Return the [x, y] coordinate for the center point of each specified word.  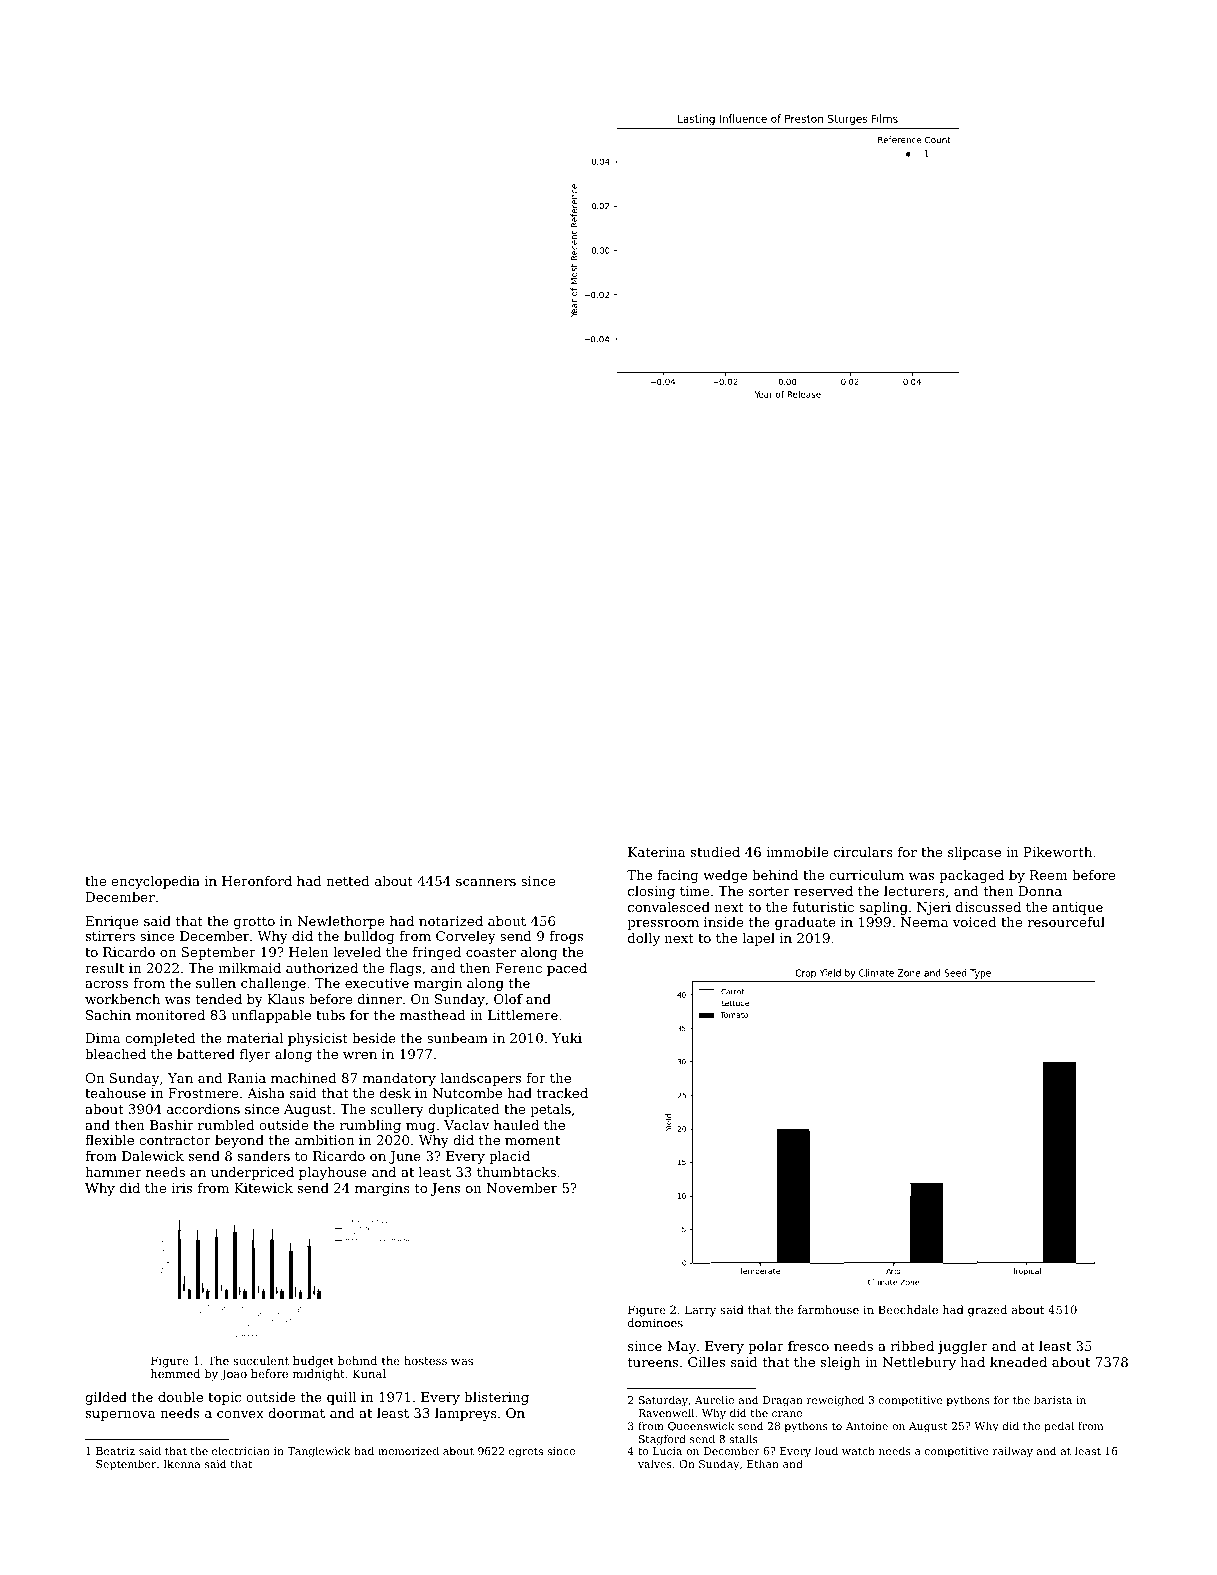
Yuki [567, 1038]
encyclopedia [155, 882]
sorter [769, 891]
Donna [1040, 891]
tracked [562, 1093]
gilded [106, 1398]
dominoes [655, 1322]
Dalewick [153, 1156]
